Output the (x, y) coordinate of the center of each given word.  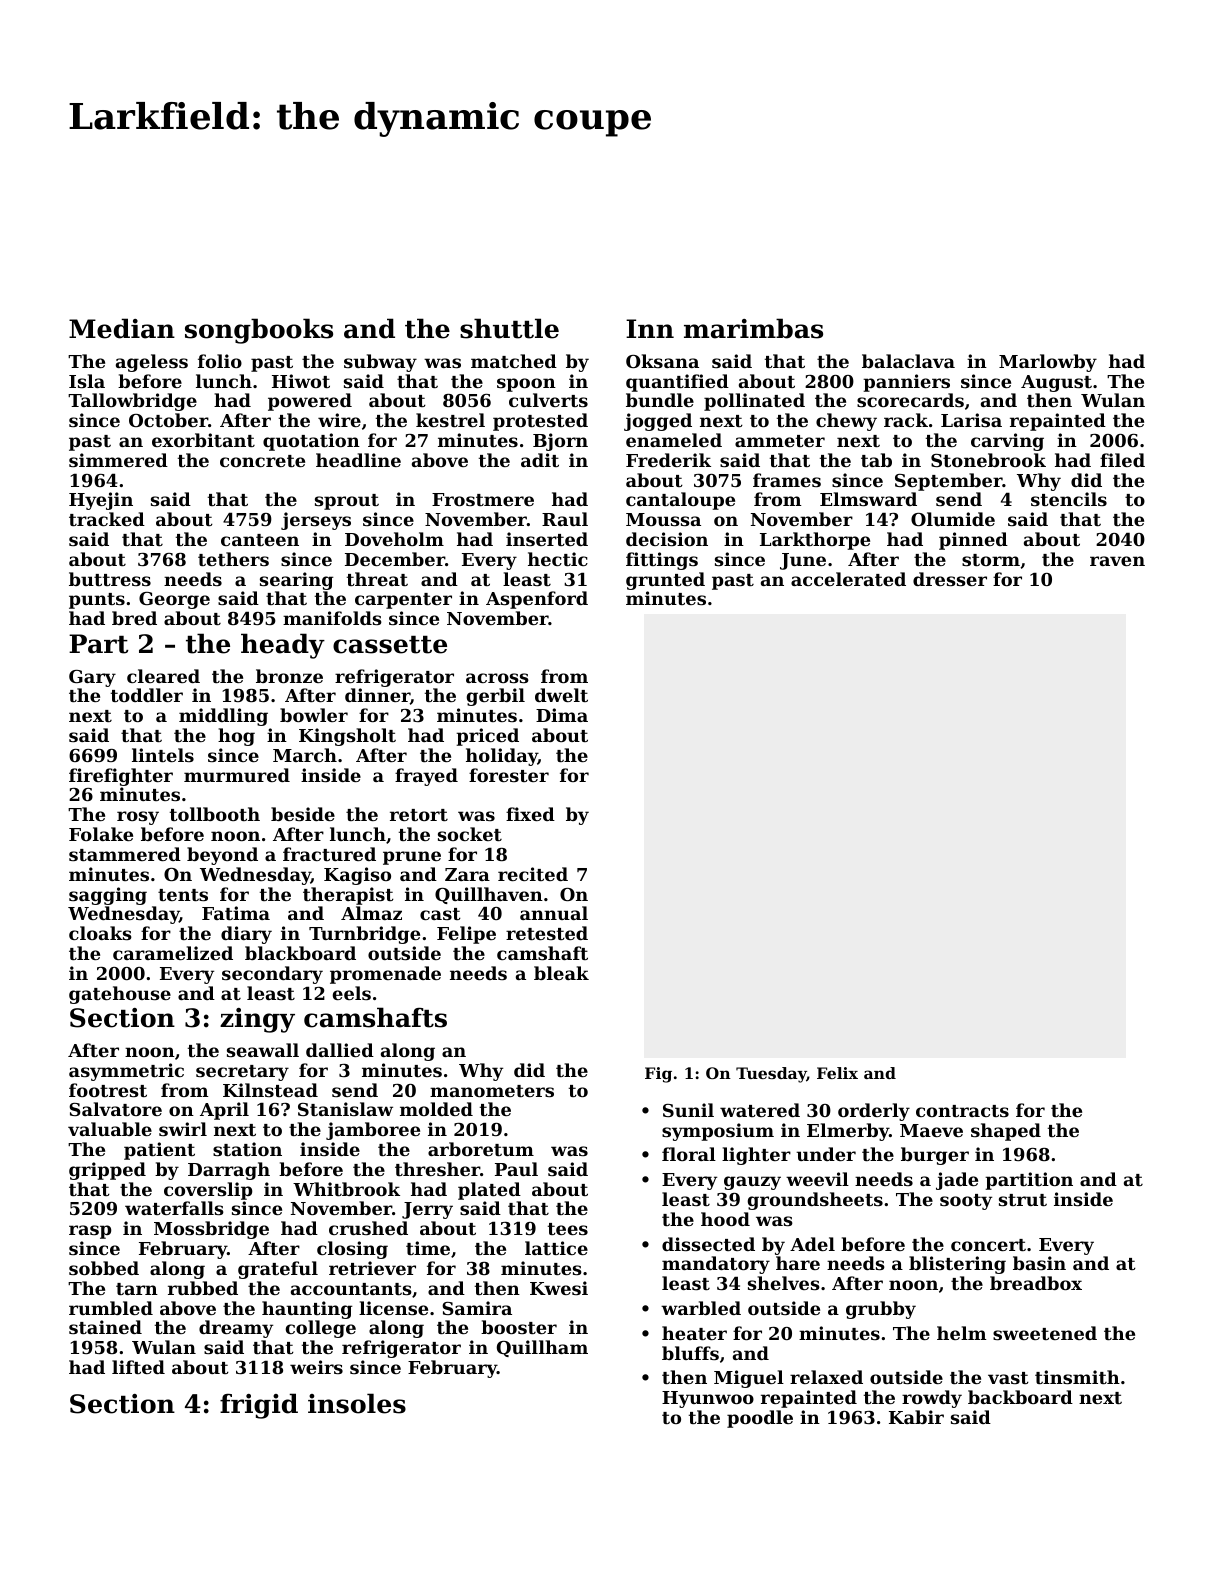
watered (760, 1110)
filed (1122, 460)
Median (122, 328)
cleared (163, 676)
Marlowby (1048, 363)
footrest (108, 1090)
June (803, 561)
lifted (138, 1367)
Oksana (662, 361)
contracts (962, 1111)
